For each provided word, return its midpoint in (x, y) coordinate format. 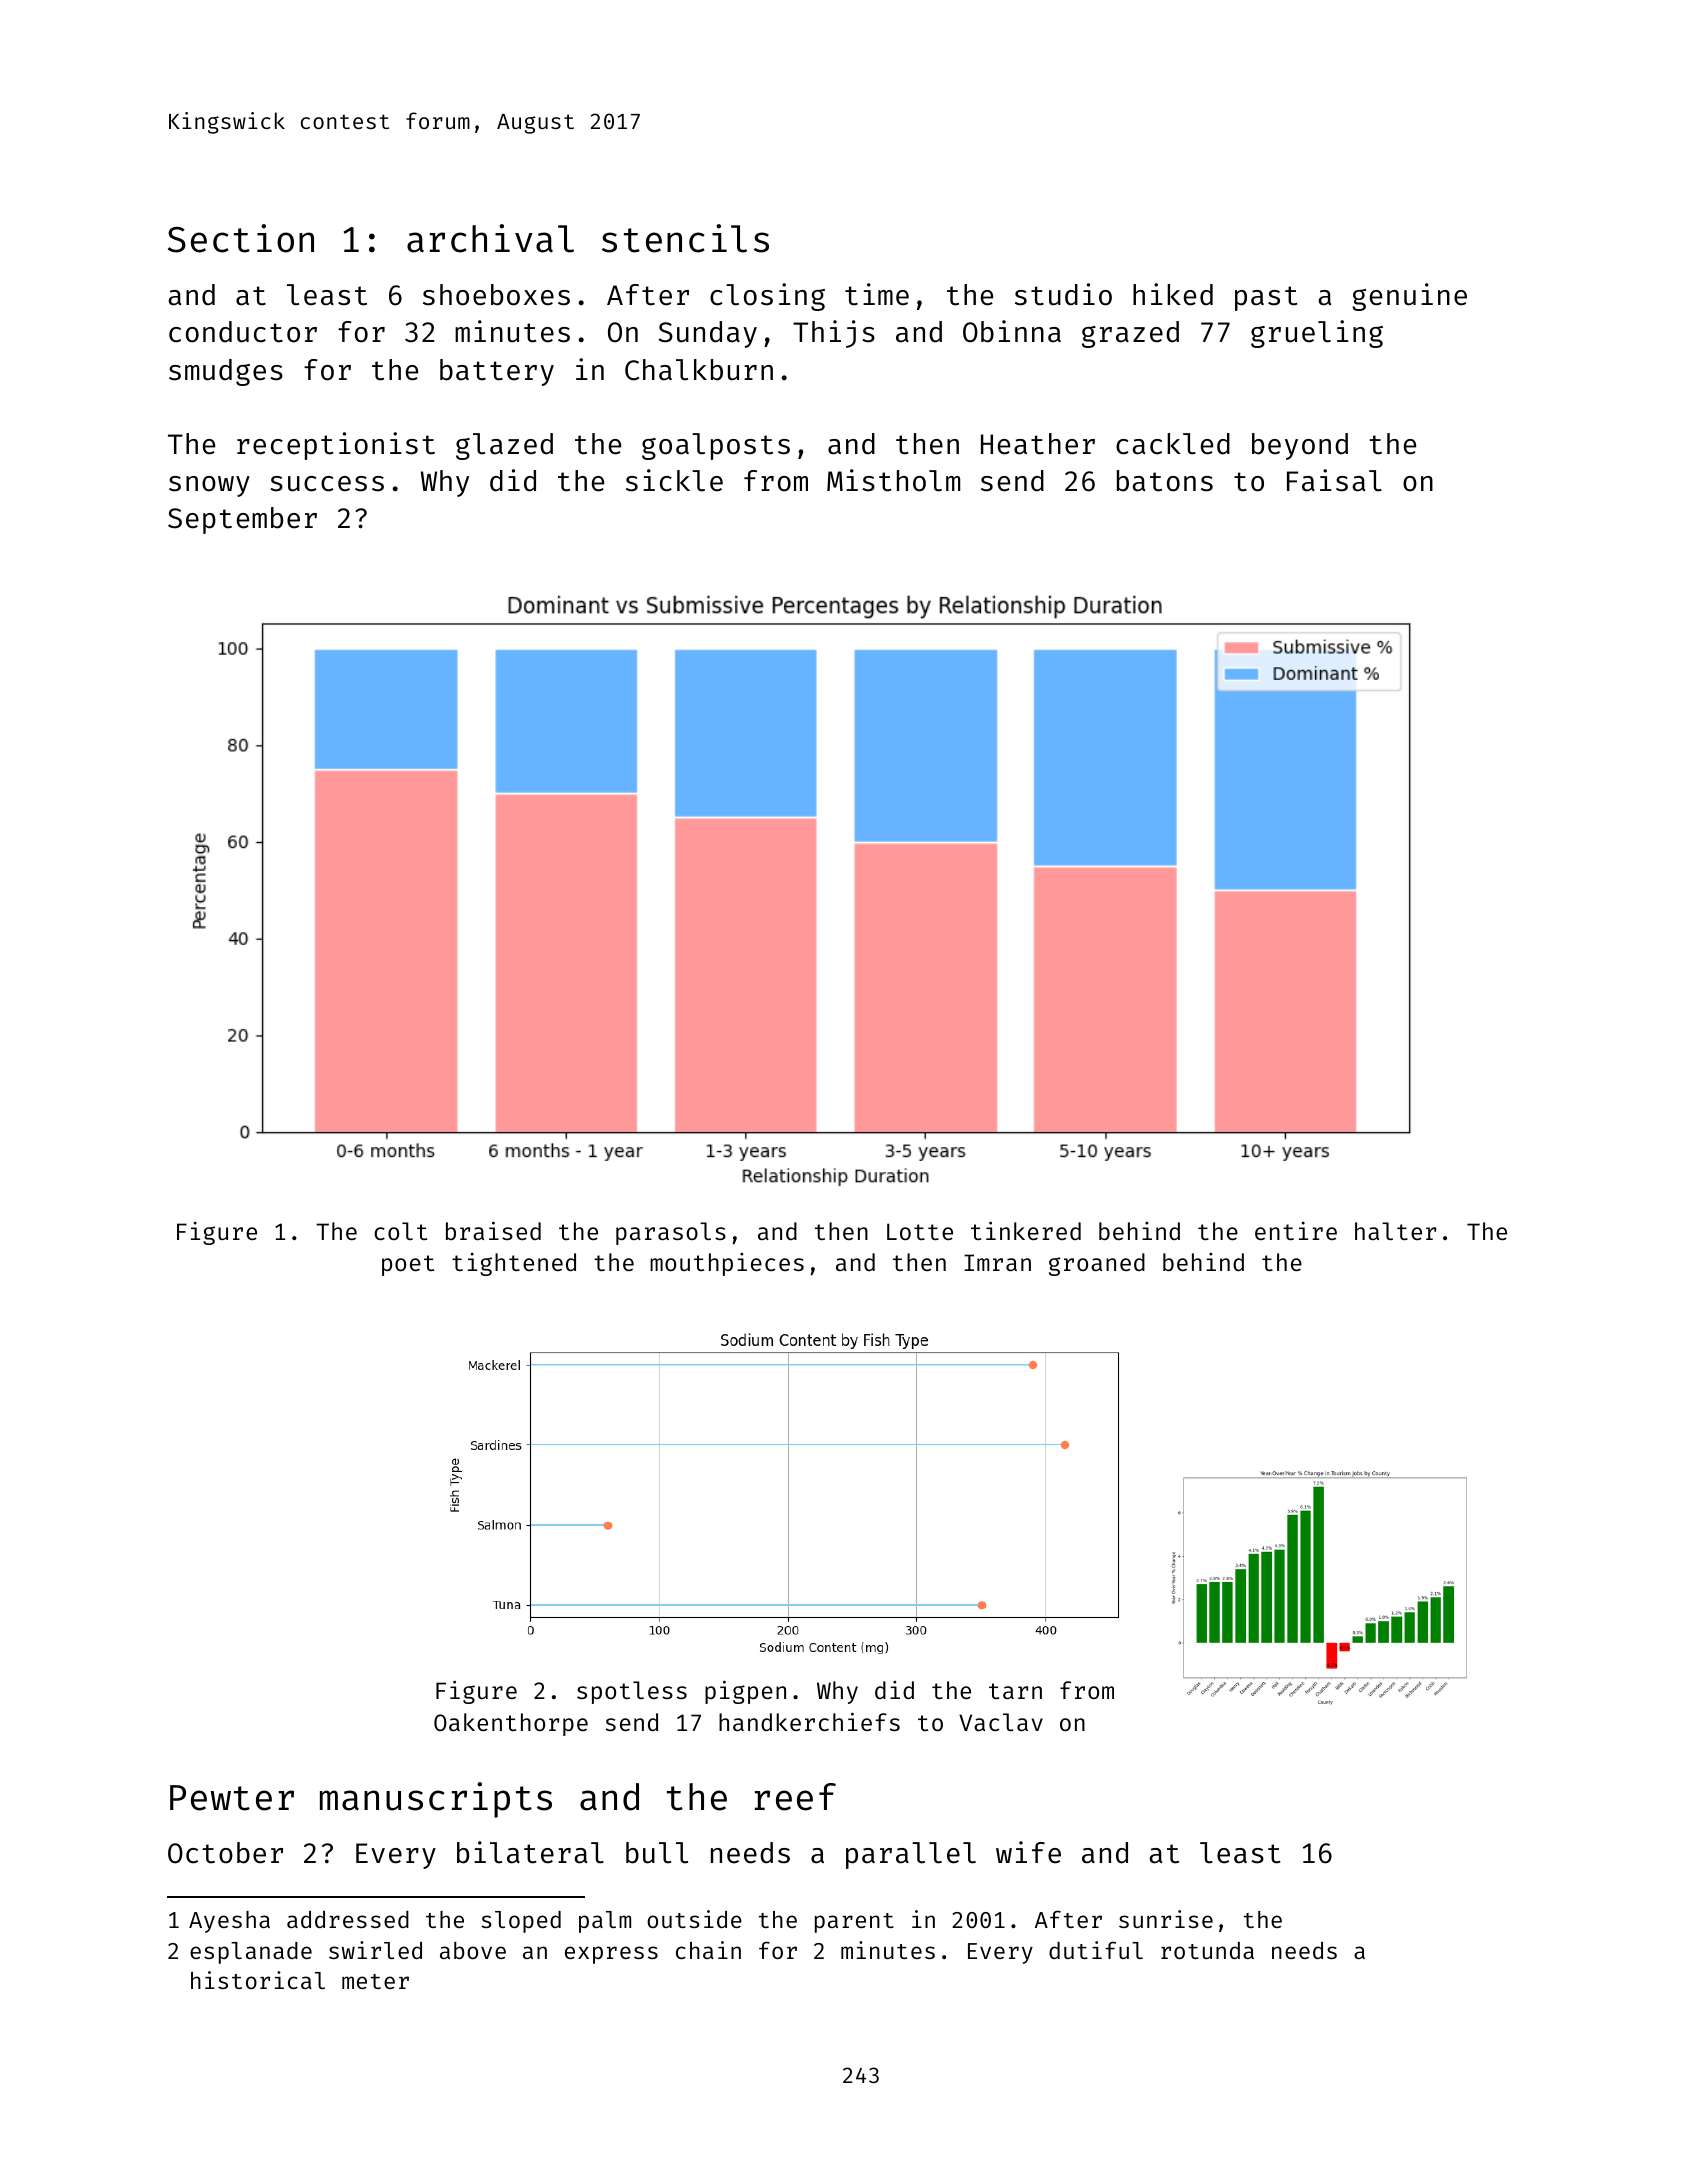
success (327, 484)
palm (605, 1922)
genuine (1409, 297)
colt (400, 1231)
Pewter (232, 1798)
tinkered (1026, 1230)
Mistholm (893, 480)
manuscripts (436, 1800)
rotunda (1207, 1950)
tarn (1015, 1691)
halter (1395, 1231)
